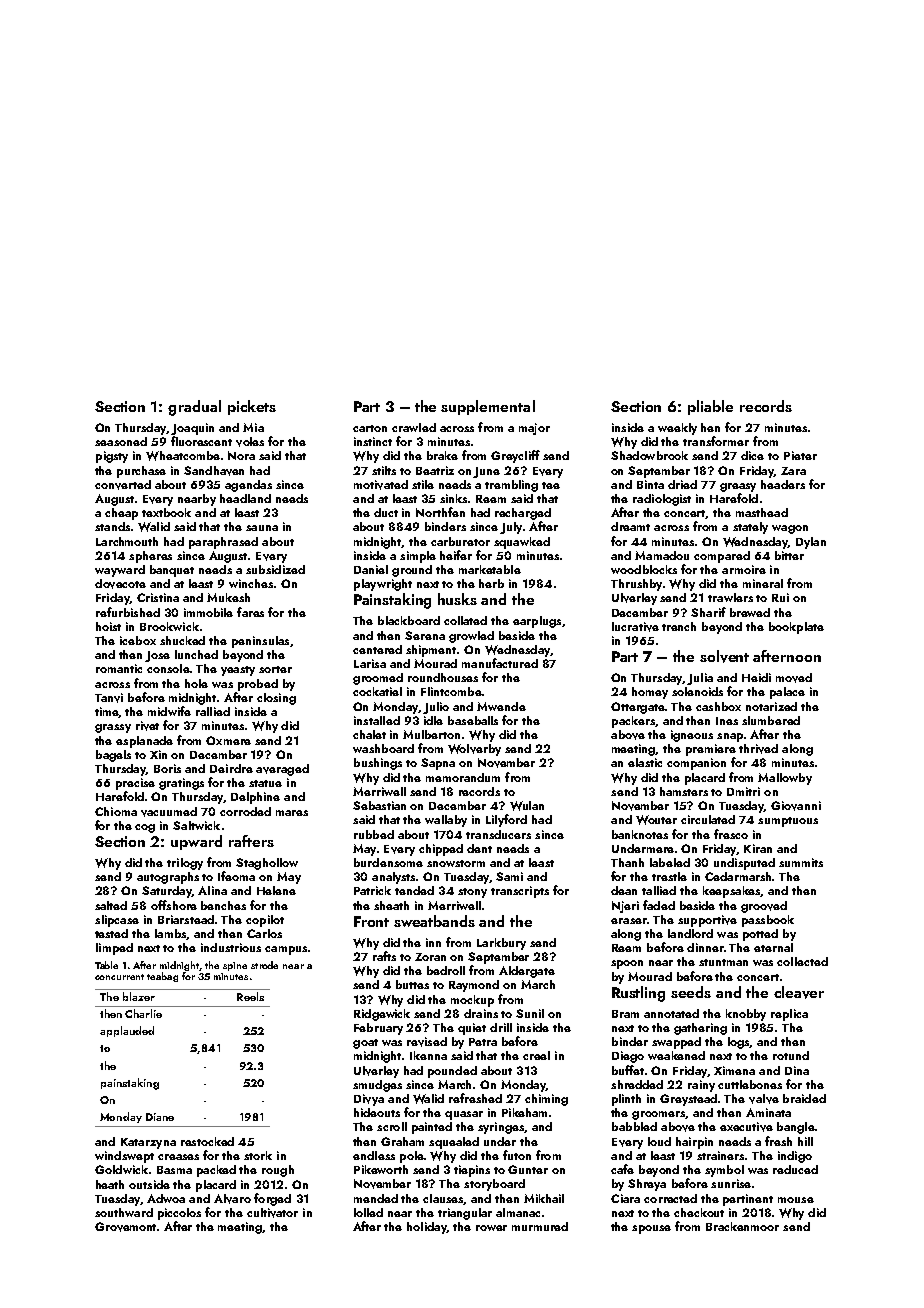 The width and height of the image is (924, 1308). I want to click on crawled, so click(414, 427).
